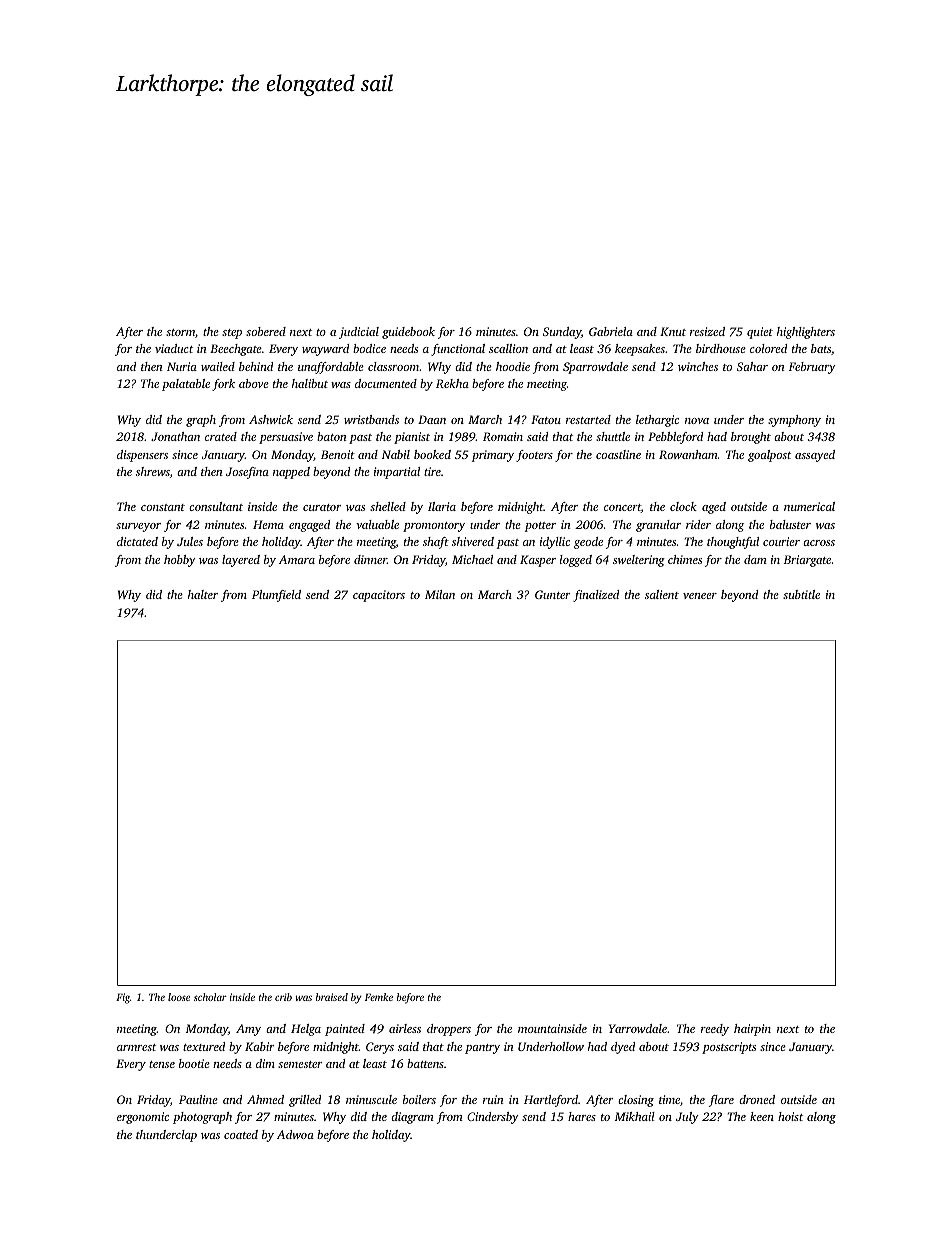 The width and height of the image is (952, 1233). What do you see at coordinates (440, 594) in the image?
I see `Milan` at bounding box center [440, 594].
